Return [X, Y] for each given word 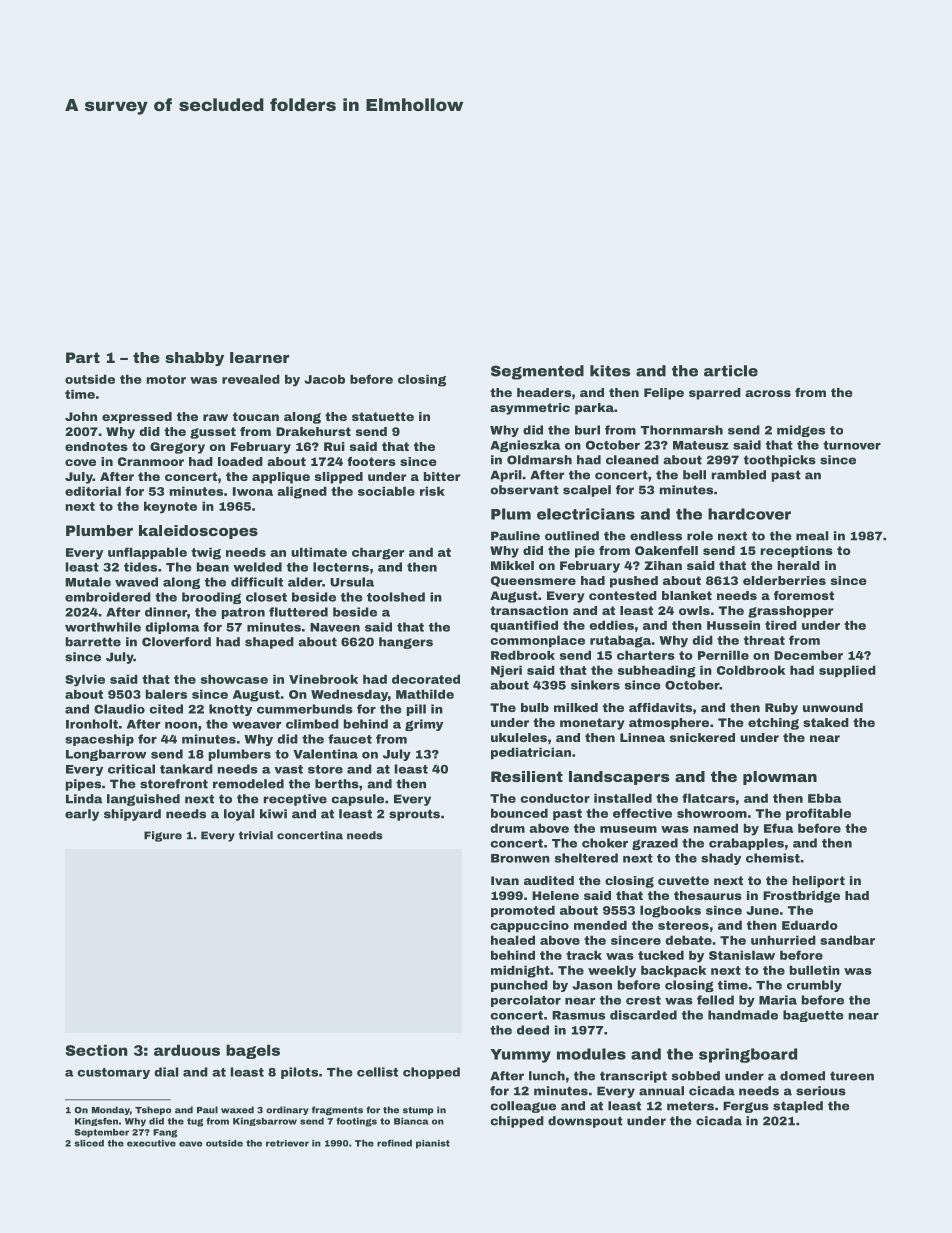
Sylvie [85, 680]
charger [378, 553]
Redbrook [523, 655]
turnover [852, 445]
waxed [237, 1110]
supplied [847, 671]
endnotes [96, 446]
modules [591, 1054]
